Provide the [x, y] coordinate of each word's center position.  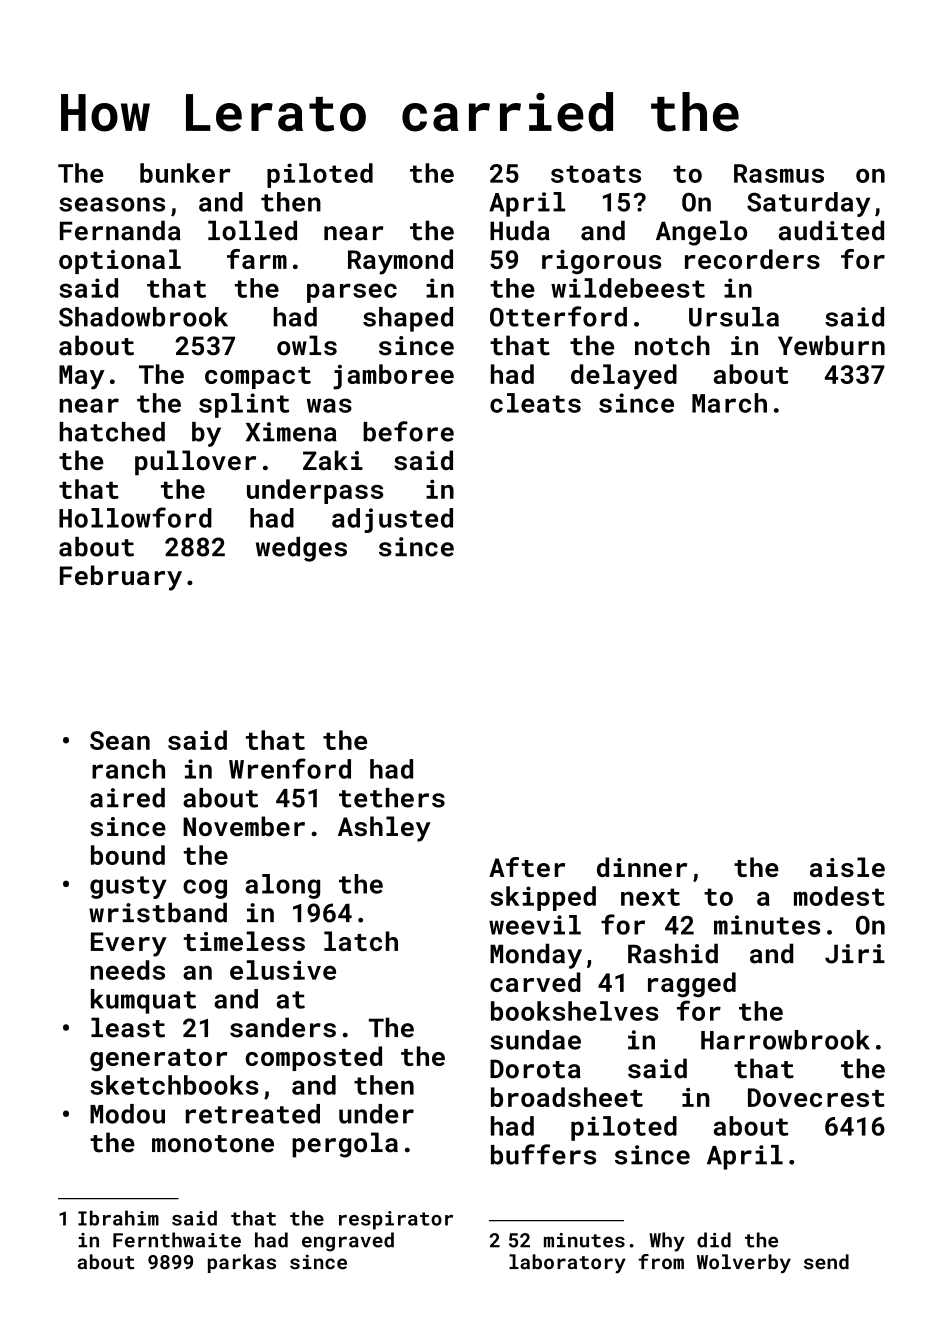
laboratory [567, 1264]
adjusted [392, 520]
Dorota [535, 1069]
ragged [692, 985]
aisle [847, 867]
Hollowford [135, 517]
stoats [596, 174]
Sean [120, 740]
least [128, 1027]
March [729, 403]
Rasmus [779, 173]
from [661, 1262]
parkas [242, 1263]
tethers [392, 798]
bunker [185, 173]
